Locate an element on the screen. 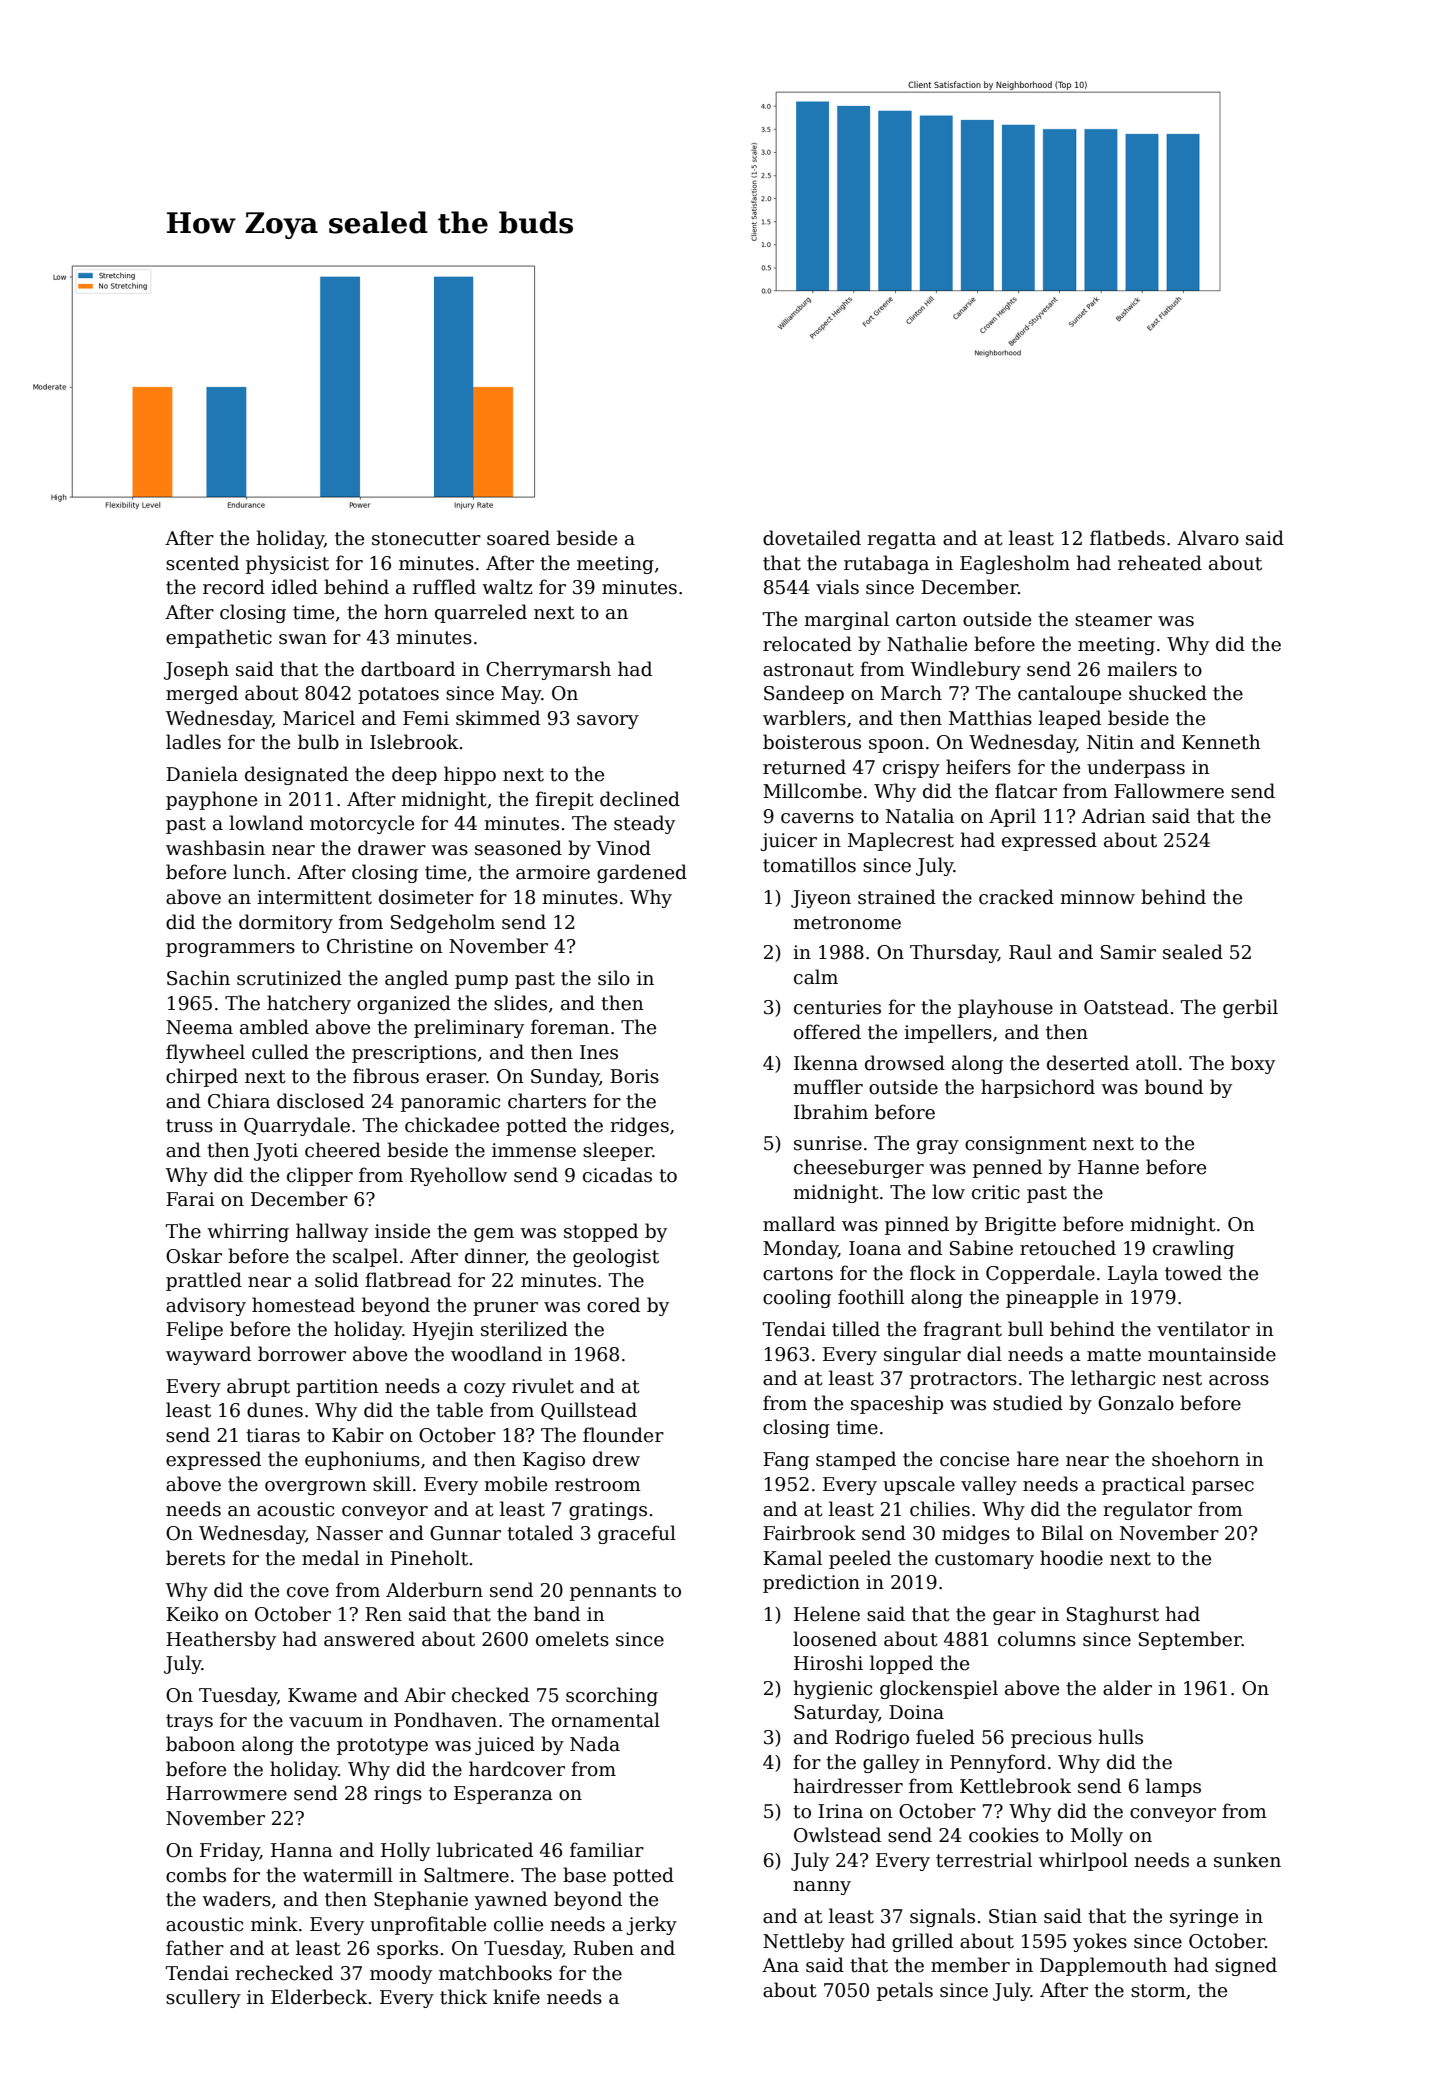  soared is located at coordinates (518, 538).
